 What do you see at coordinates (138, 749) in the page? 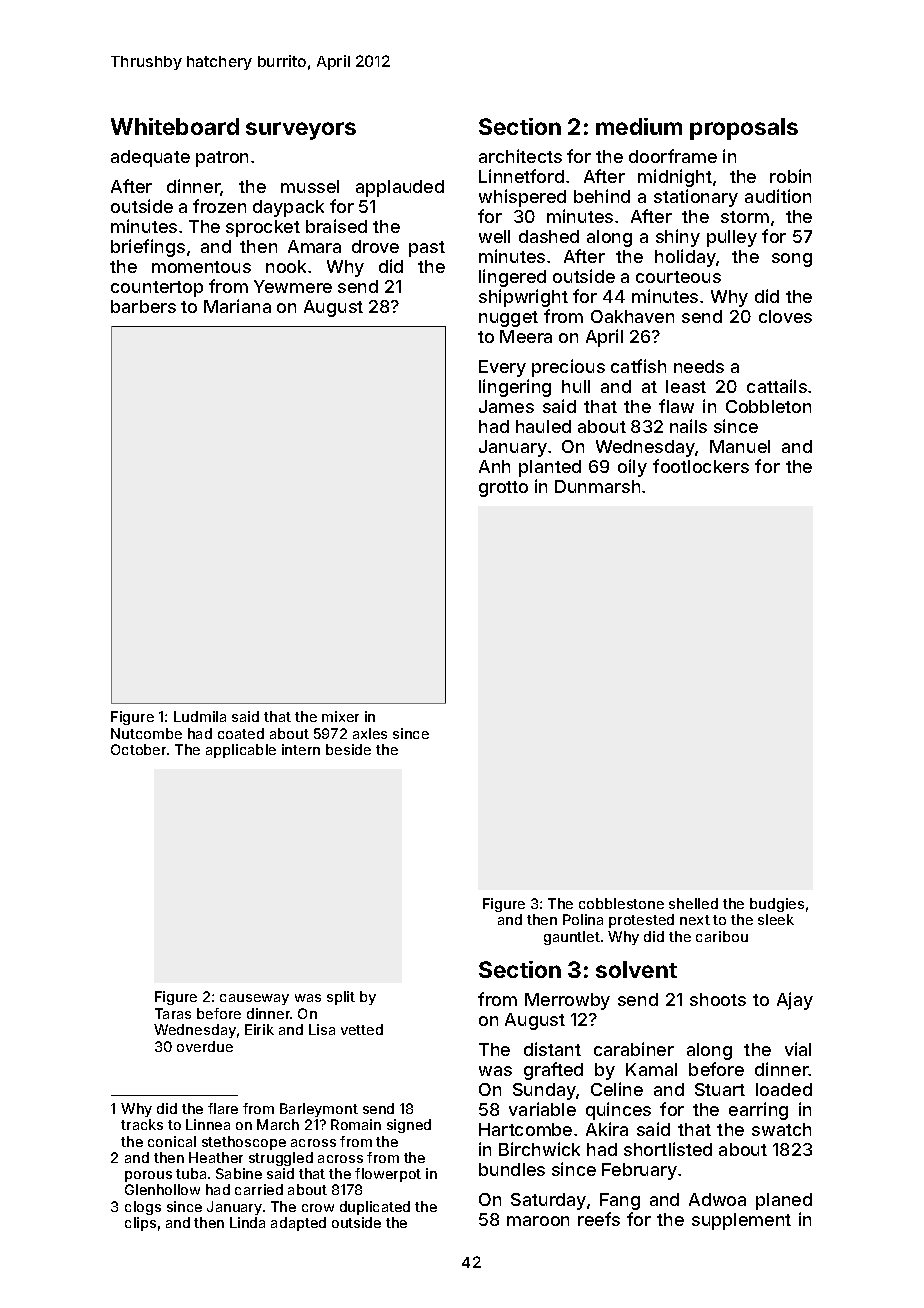
I see `October` at bounding box center [138, 749].
